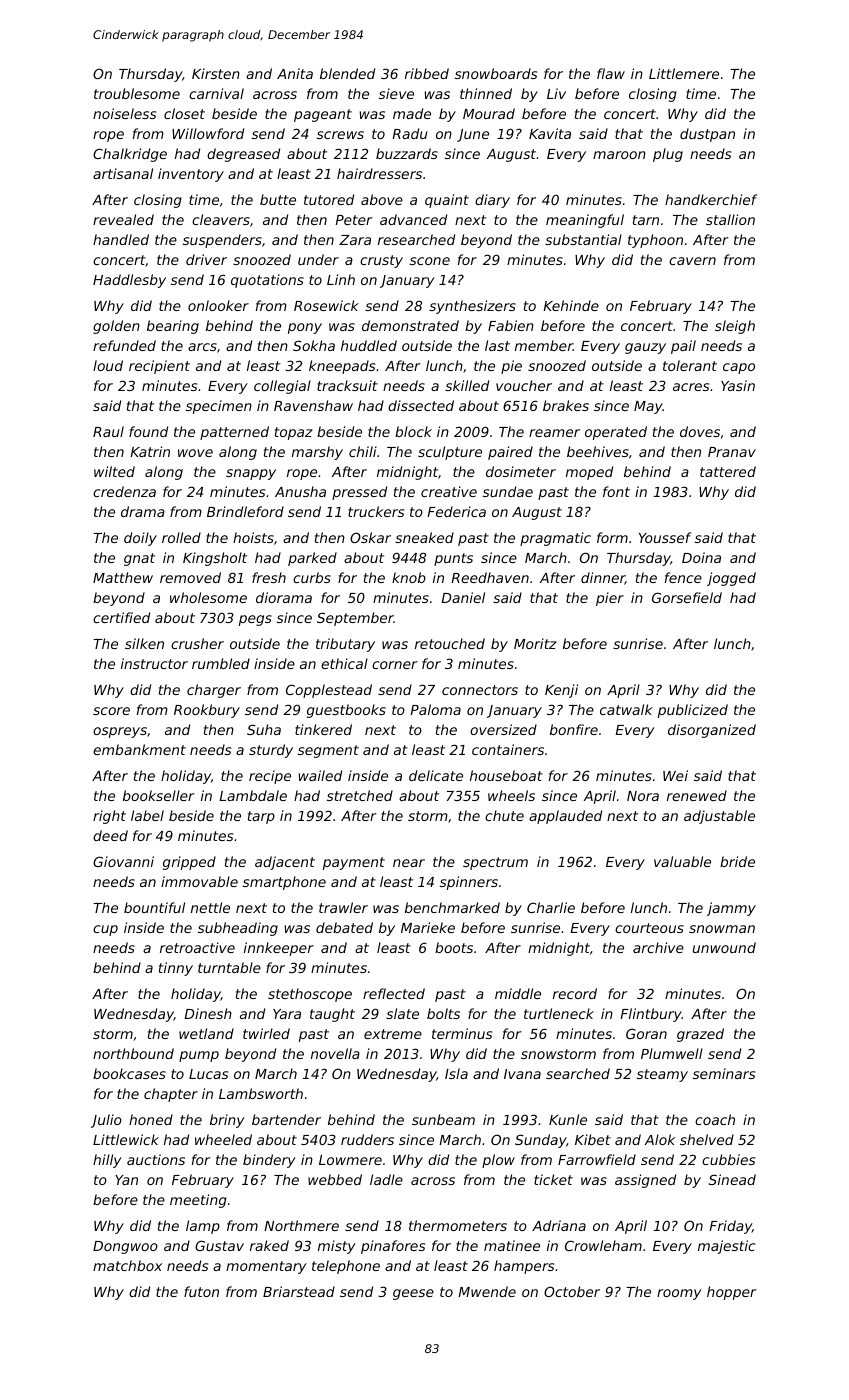 The height and width of the image is (1400, 849). What do you see at coordinates (393, 1034) in the image?
I see `extreme` at bounding box center [393, 1034].
